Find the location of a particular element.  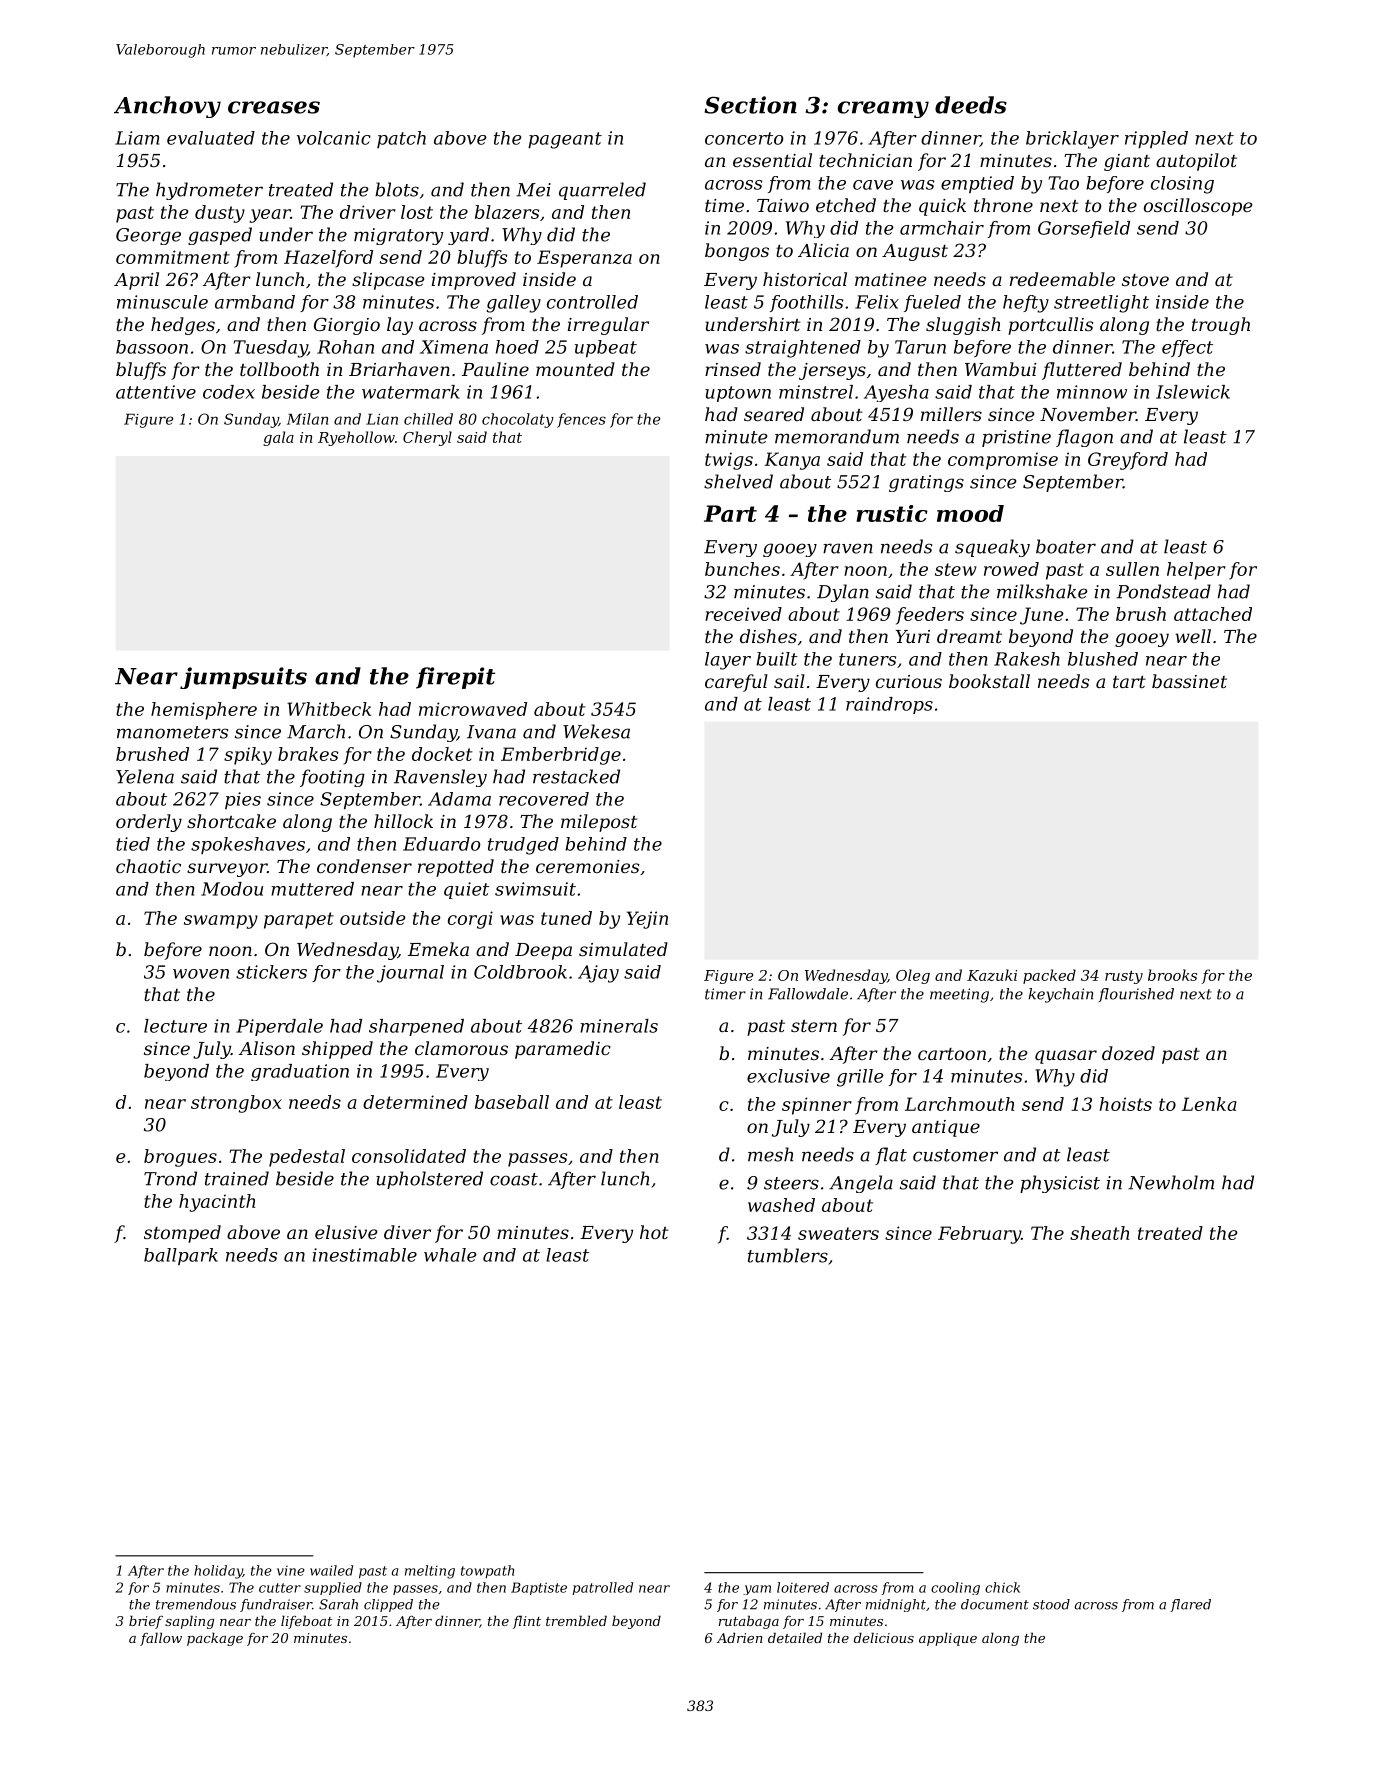

received is located at coordinates (743, 614).
